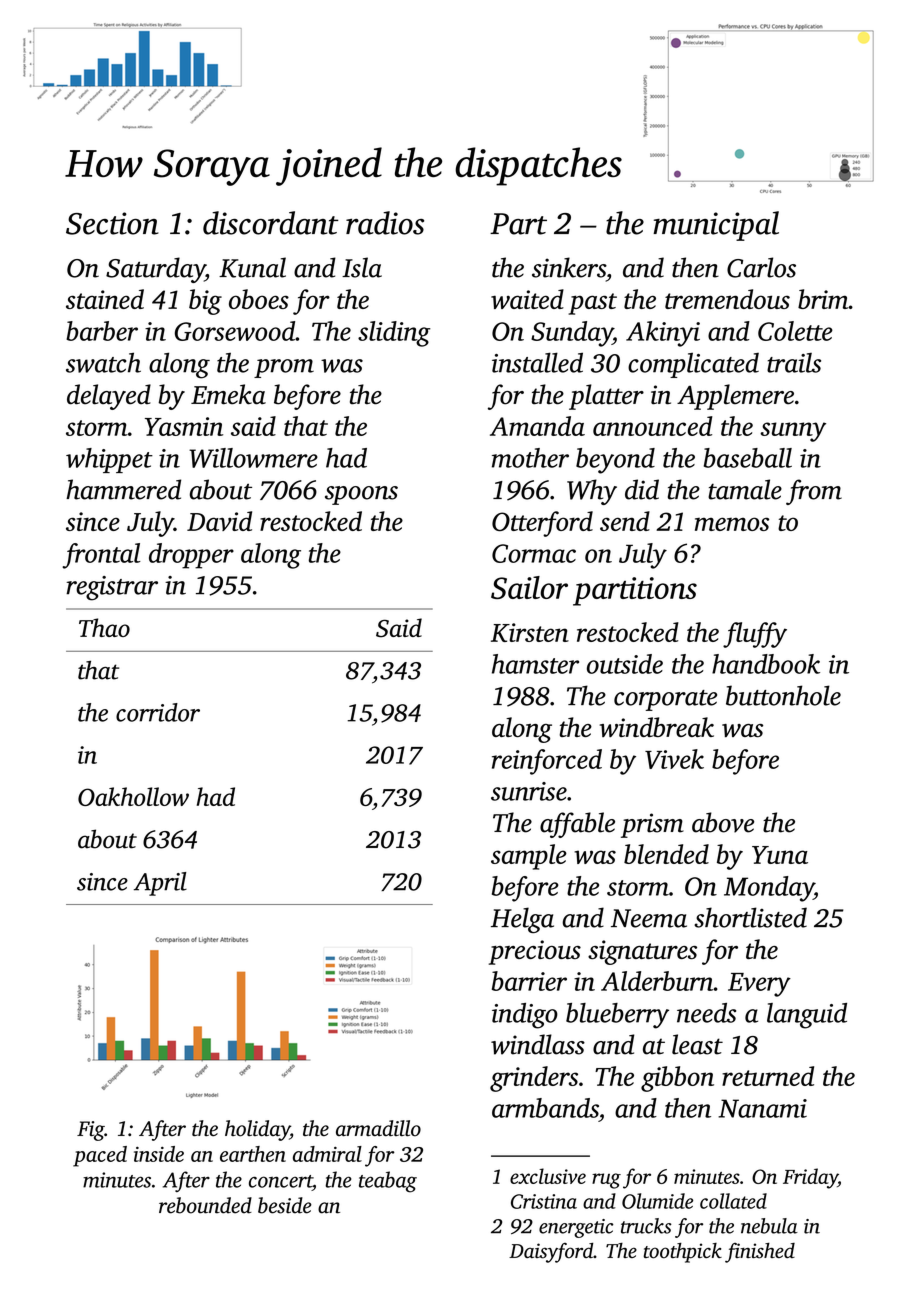 The width and height of the screenshot is (924, 1311). Describe the element at coordinates (569, 267) in the screenshot. I see `sinkers` at that location.
